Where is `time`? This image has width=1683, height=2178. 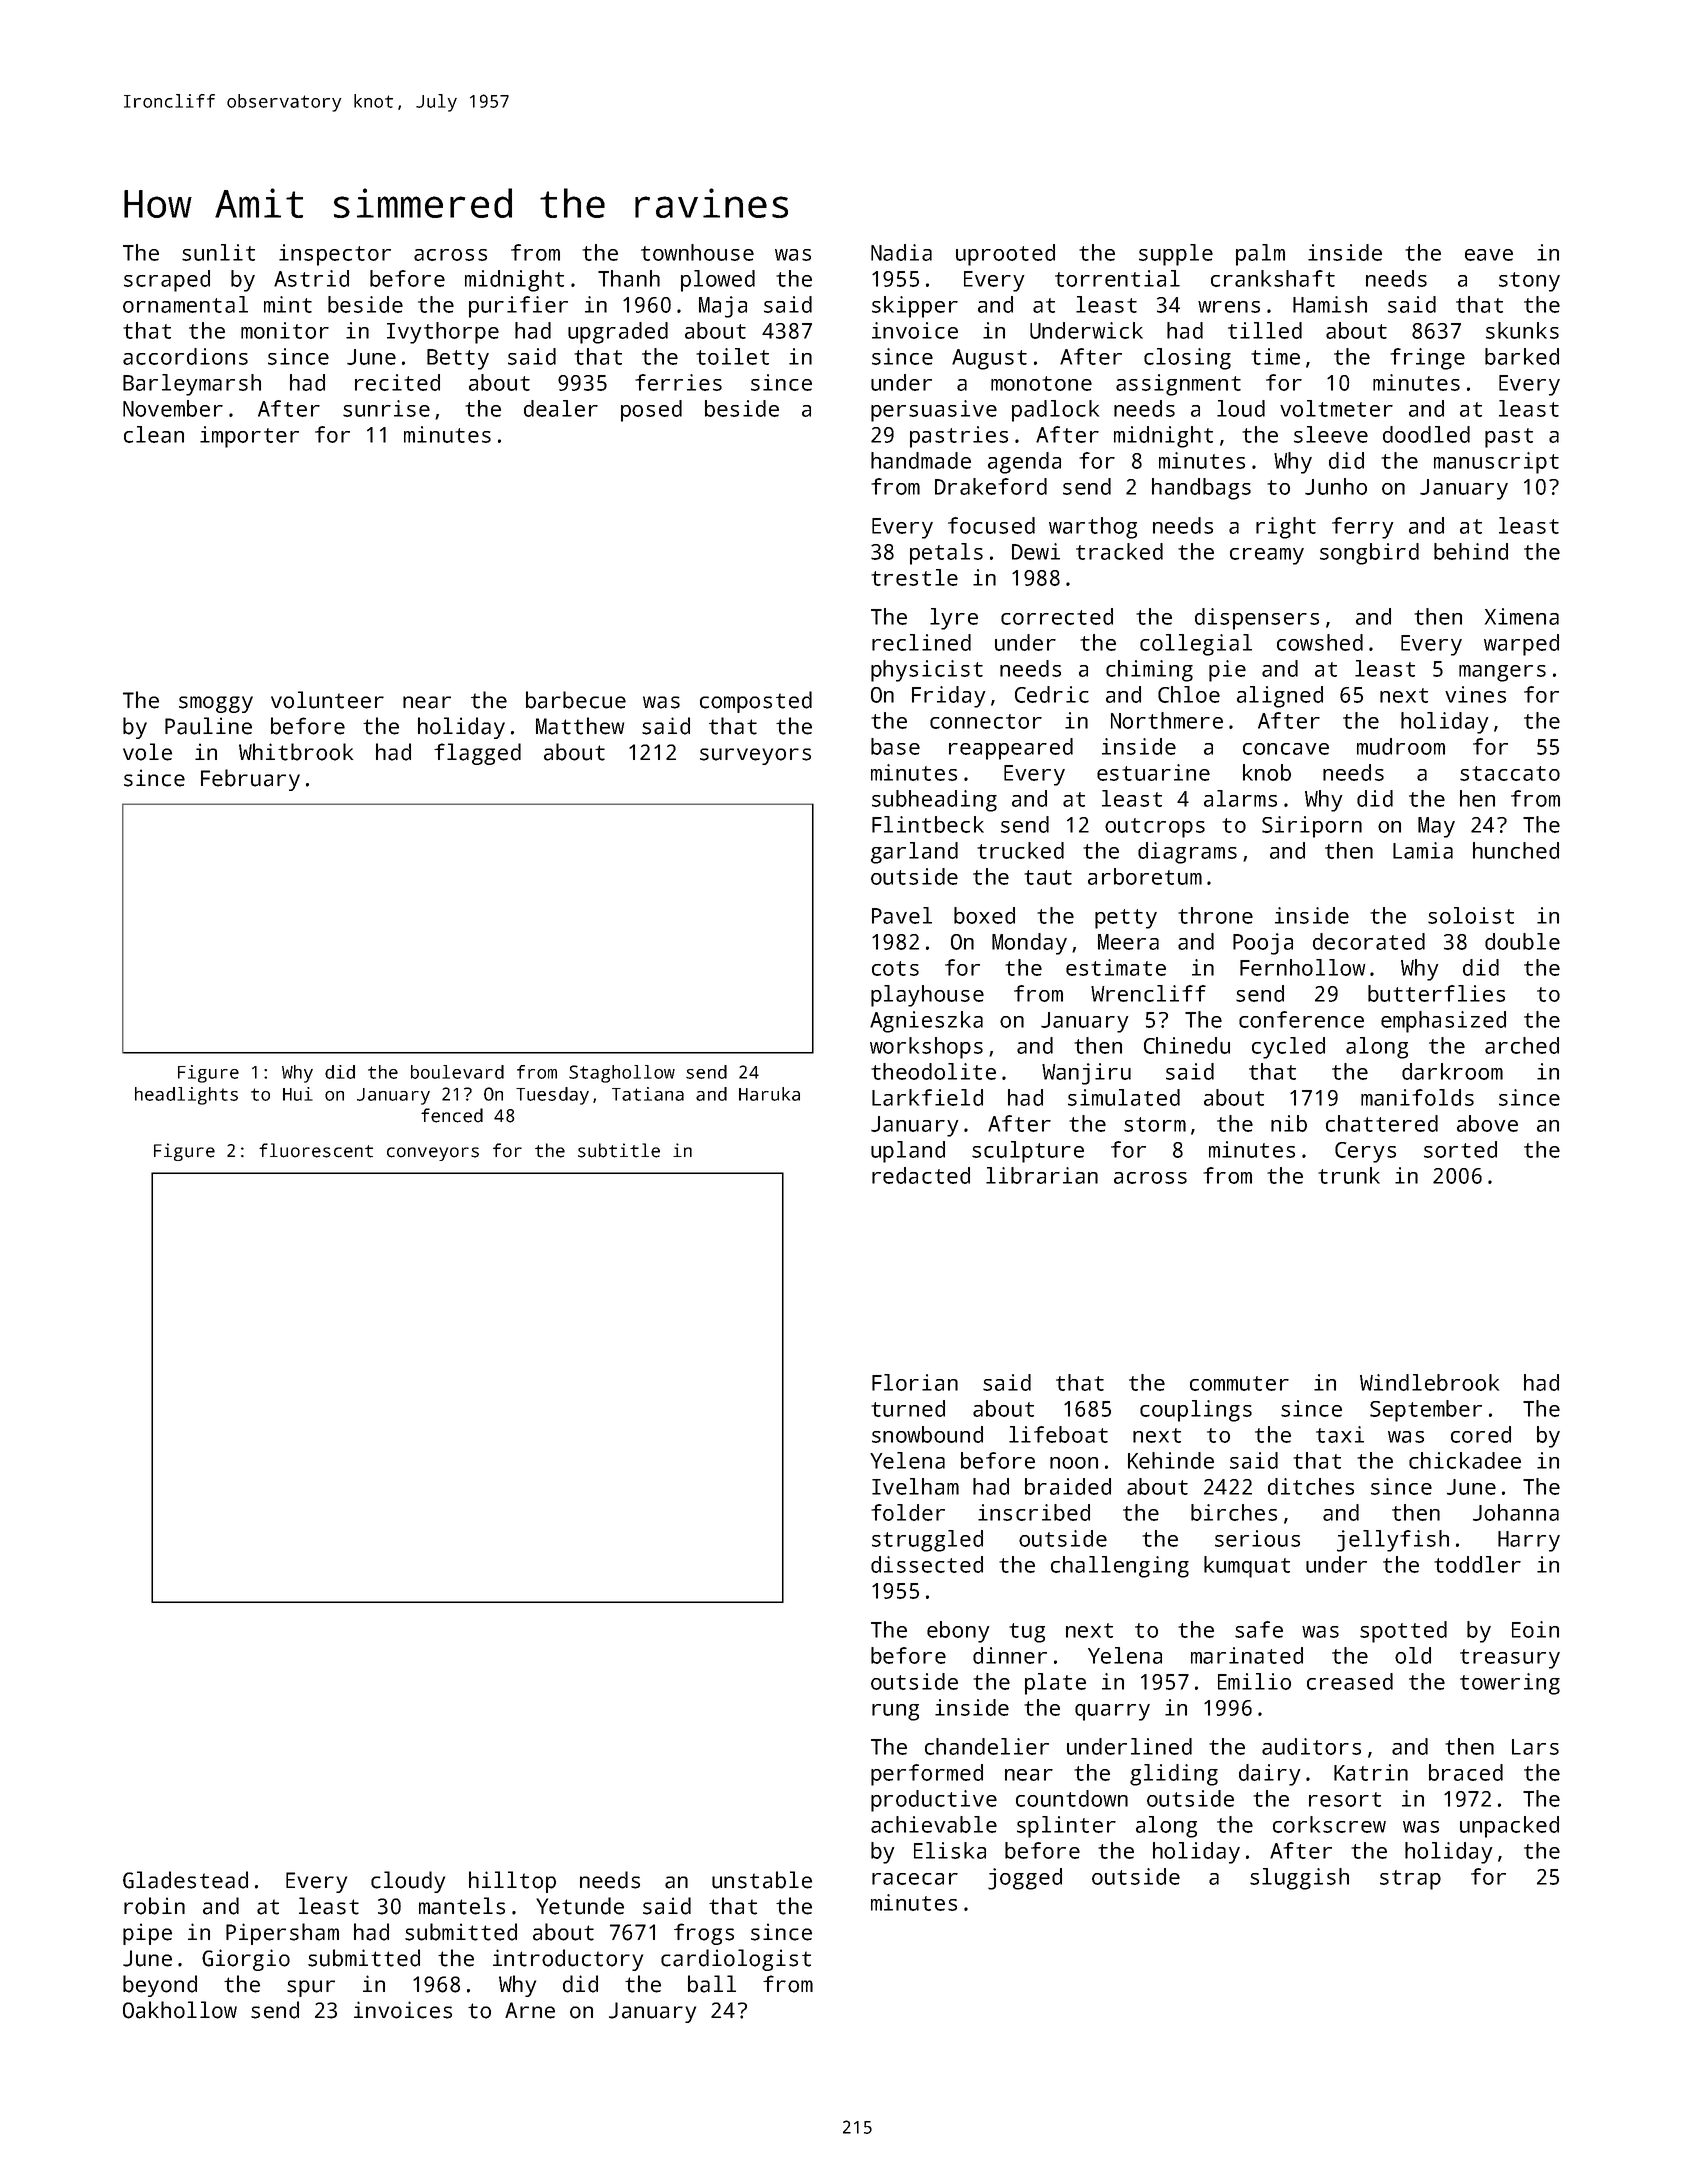 time is located at coordinates (1275, 356).
